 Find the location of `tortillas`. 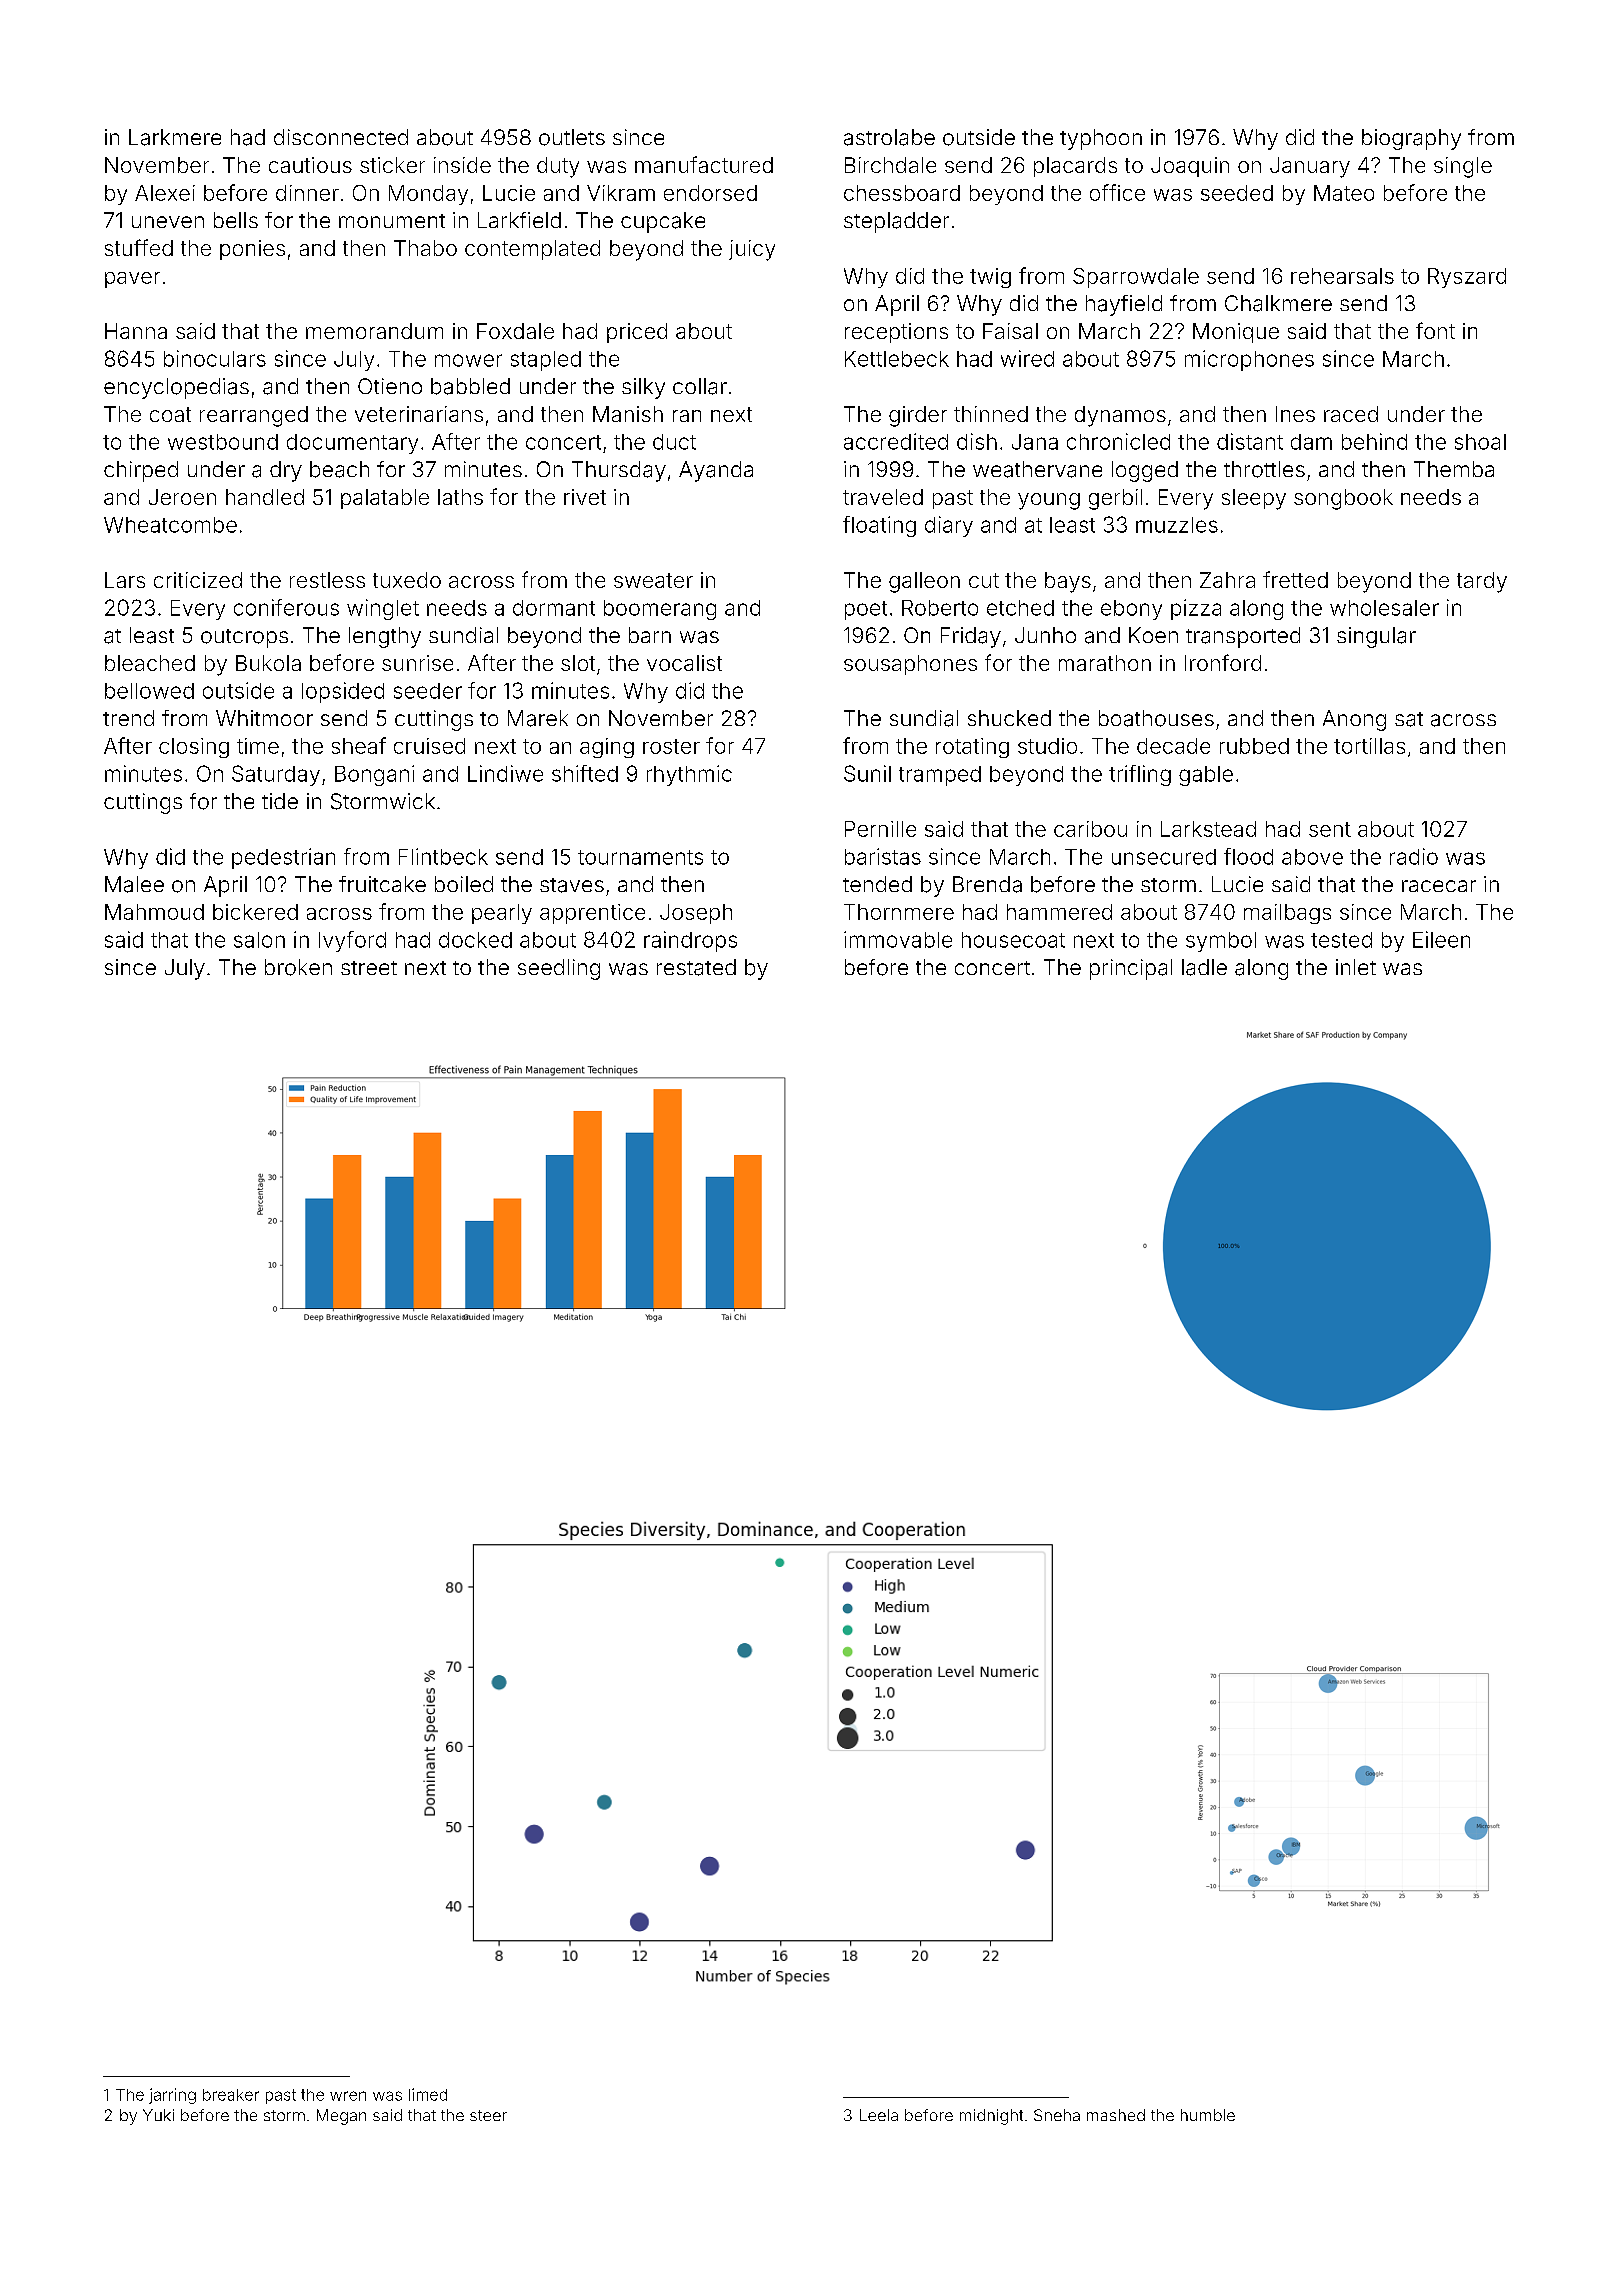

tortillas is located at coordinates (1369, 746).
